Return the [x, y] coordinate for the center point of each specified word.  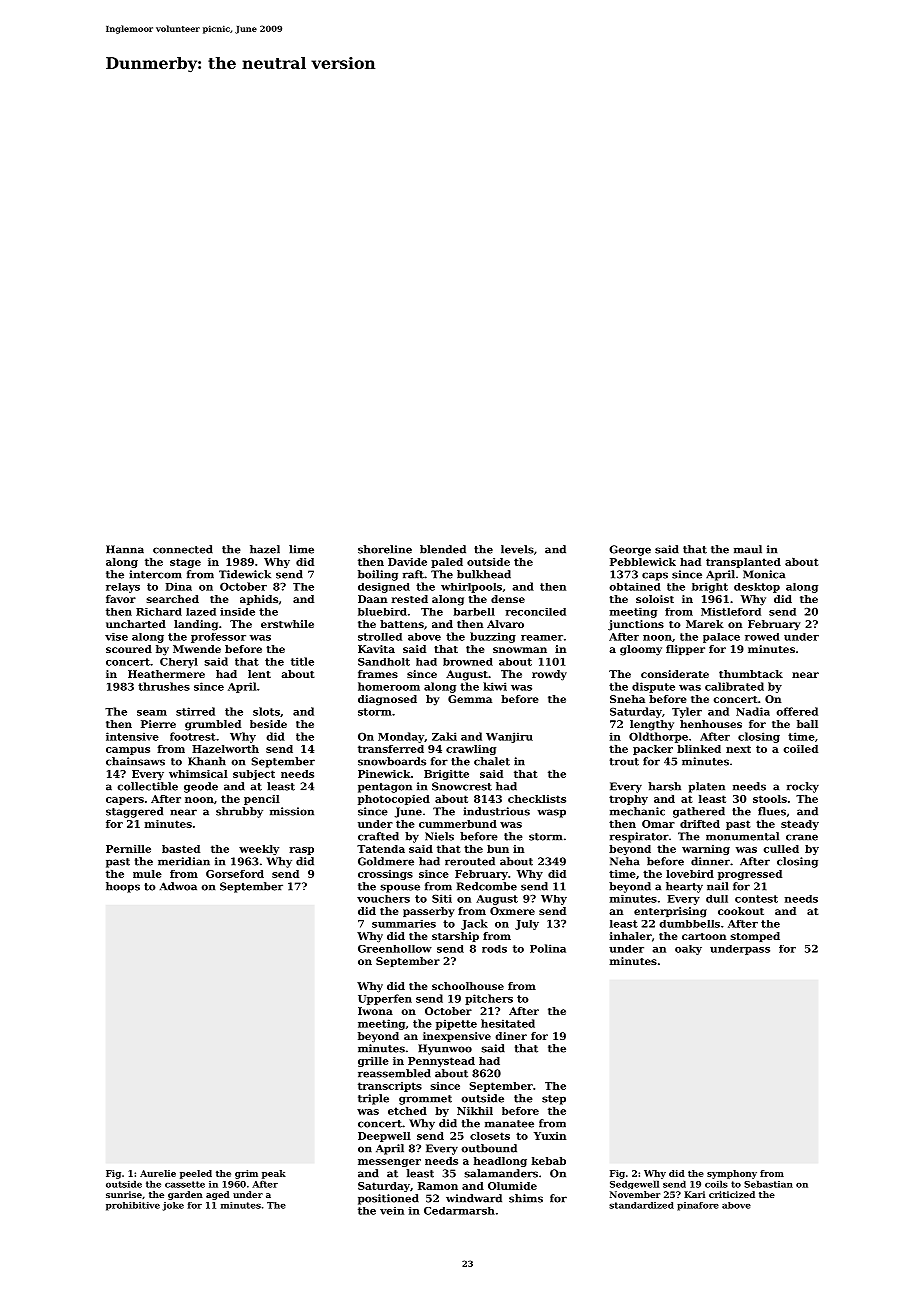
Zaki [444, 736]
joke [173, 1206]
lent [259, 674]
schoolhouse [468, 986]
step [554, 1100]
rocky [803, 787]
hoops [123, 887]
